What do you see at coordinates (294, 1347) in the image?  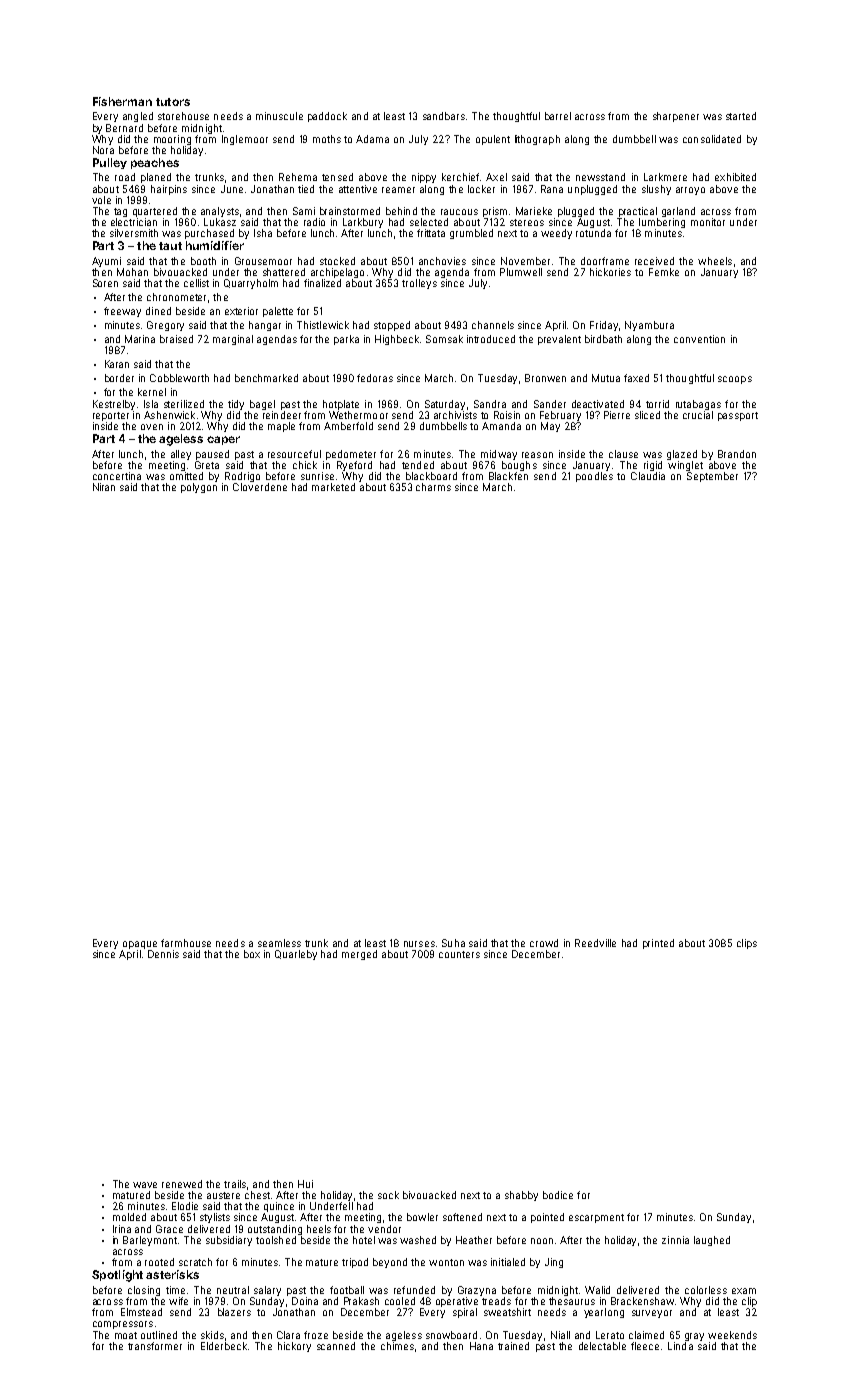 I see `hickory` at bounding box center [294, 1347].
